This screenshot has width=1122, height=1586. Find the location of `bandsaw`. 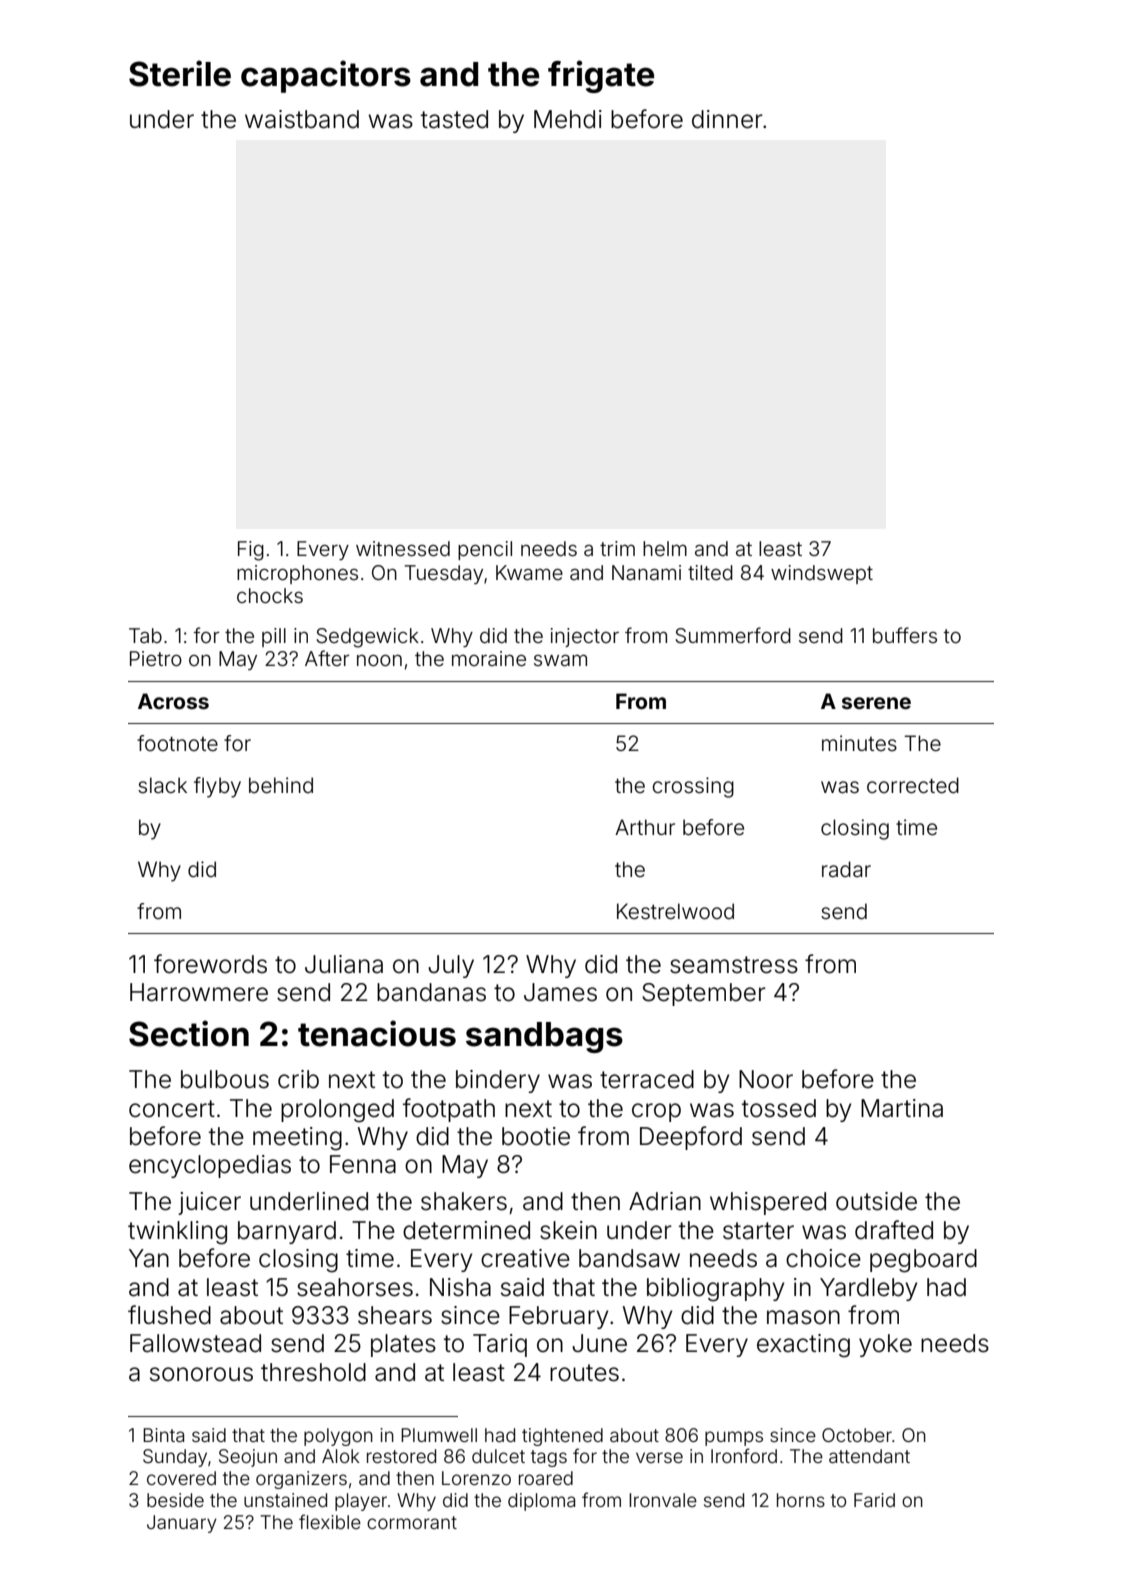

bandsaw is located at coordinates (629, 1258).
